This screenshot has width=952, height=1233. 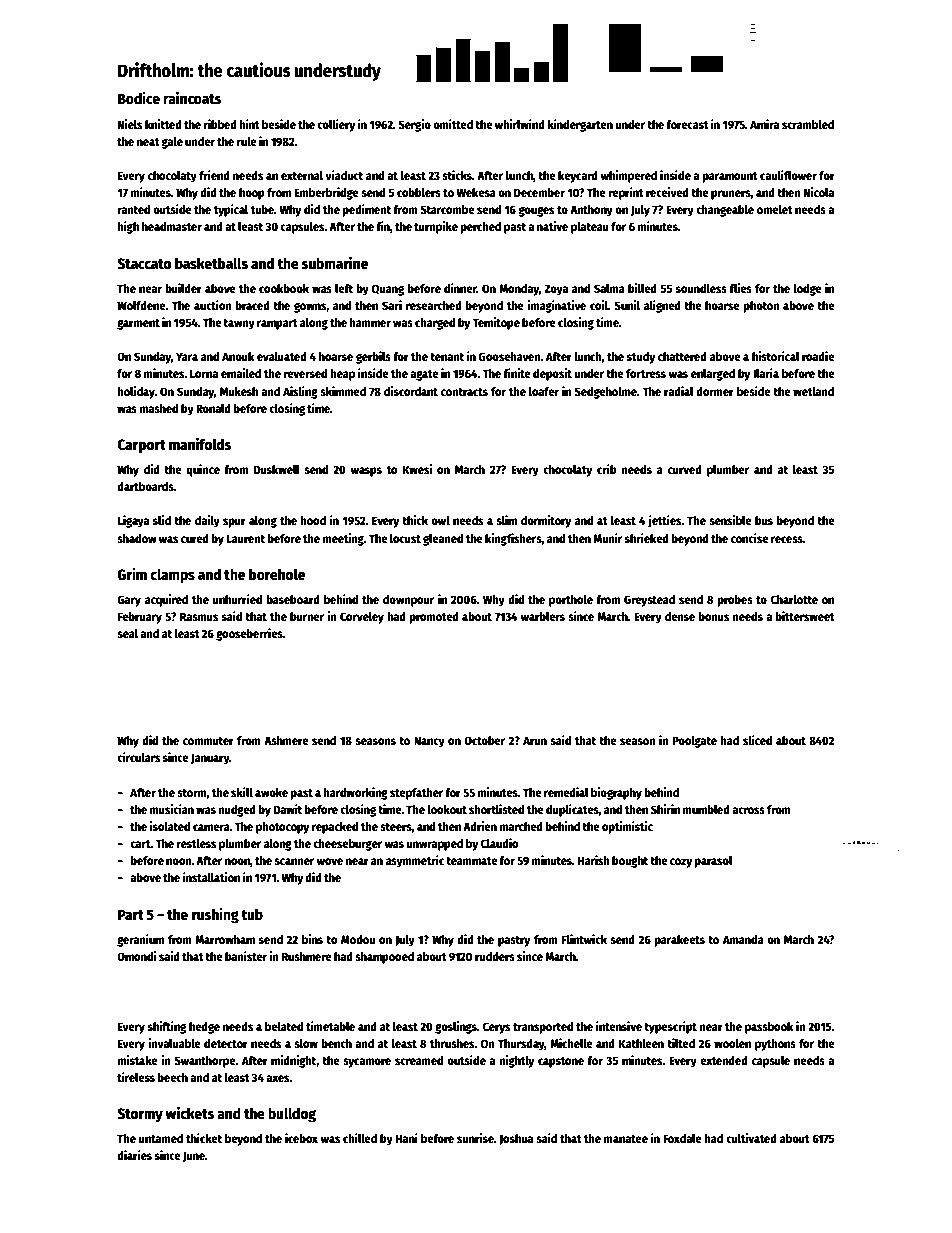 I want to click on crib, so click(x=607, y=469).
